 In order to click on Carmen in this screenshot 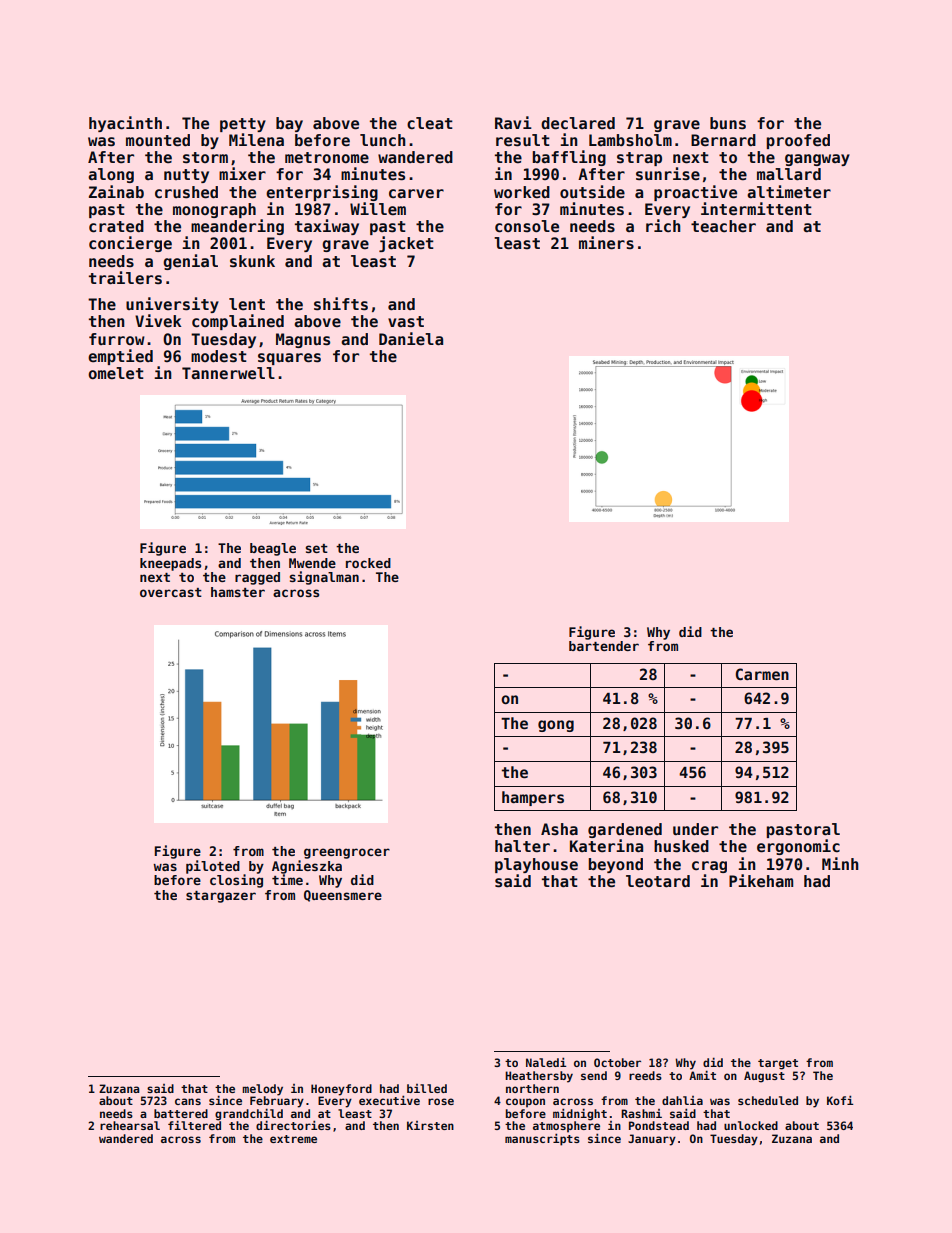, I will do `click(762, 674)`.
